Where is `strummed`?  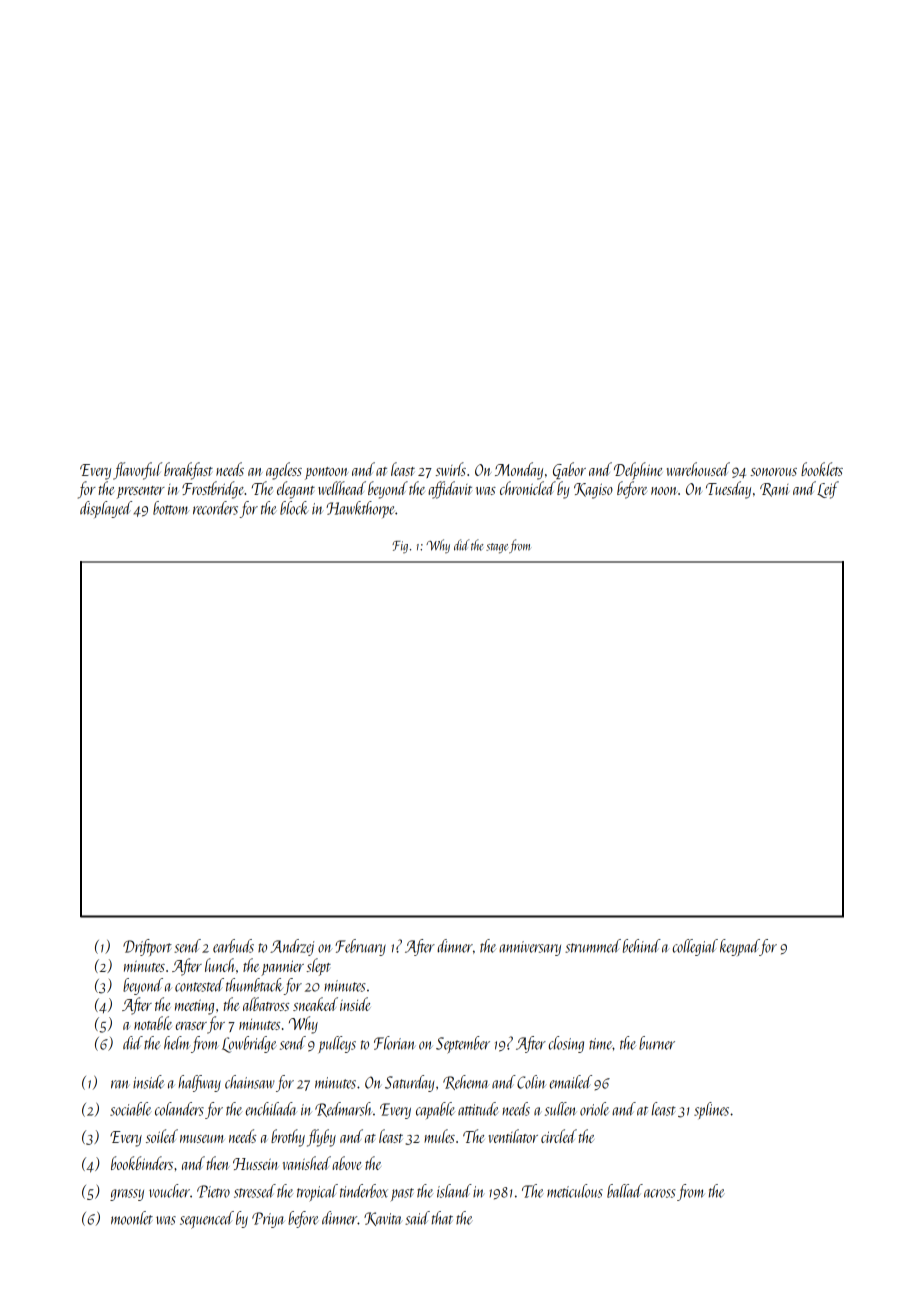
strummed is located at coordinates (593, 946).
